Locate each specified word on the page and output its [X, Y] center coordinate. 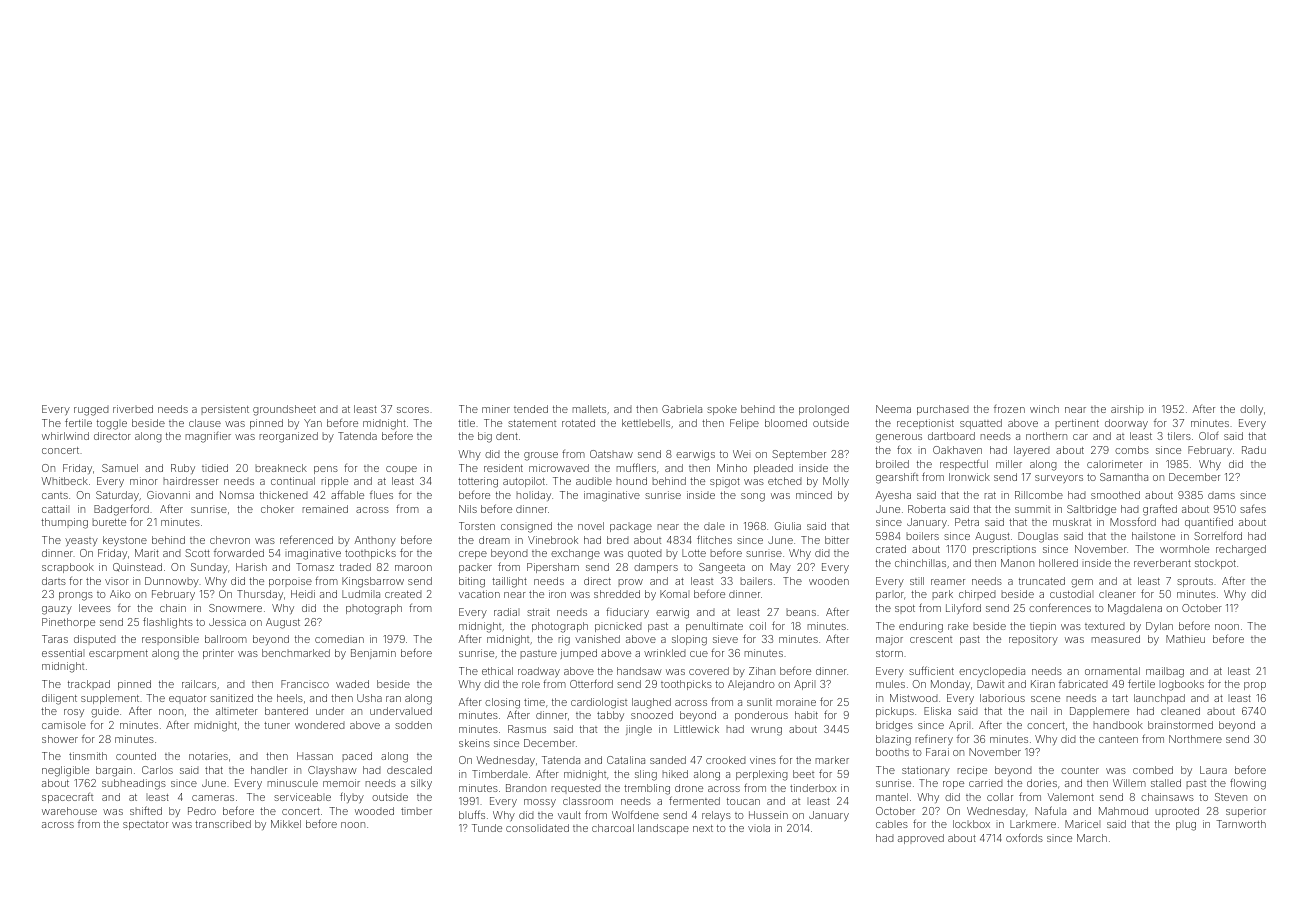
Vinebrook [553, 540]
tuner [277, 725]
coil [757, 626]
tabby [610, 716]
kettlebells [646, 423]
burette [109, 522]
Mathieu [1185, 639]
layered [1032, 451]
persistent [225, 410]
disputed [95, 640]
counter [1080, 770]
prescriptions [1004, 550]
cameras [213, 798]
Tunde [487, 828]
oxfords [1024, 837]
